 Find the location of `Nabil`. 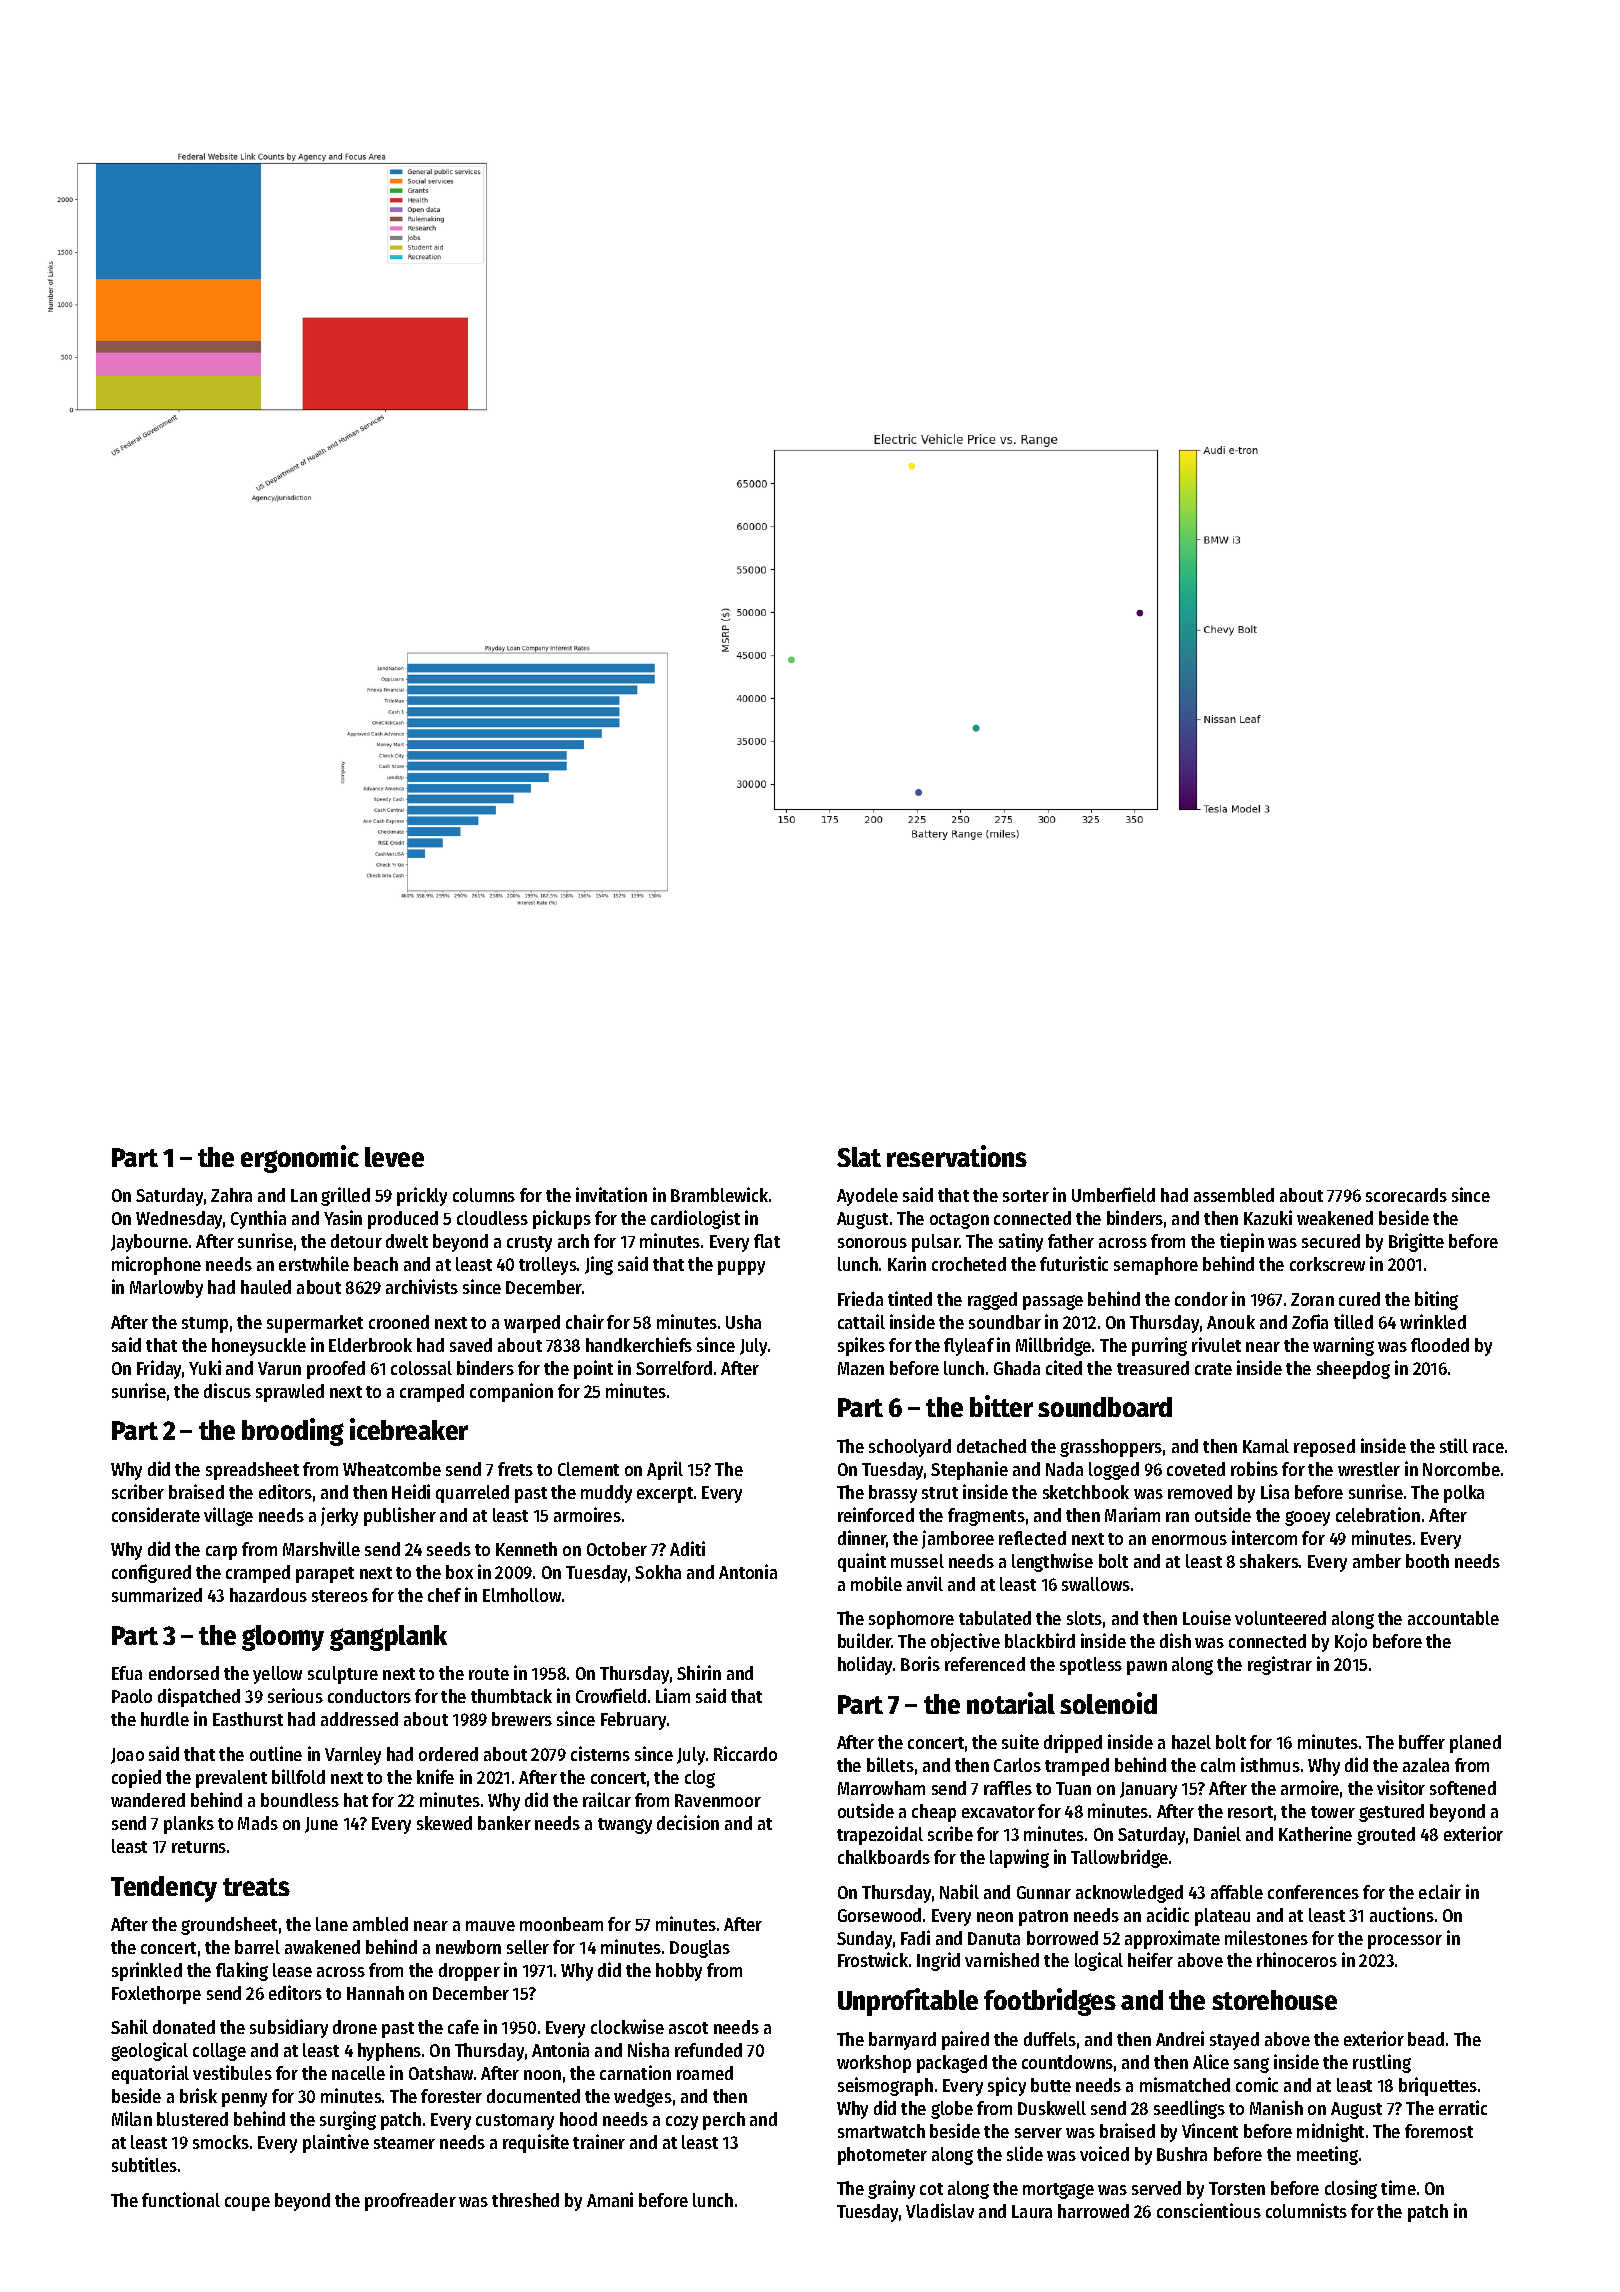

Nabil is located at coordinates (959, 1891).
